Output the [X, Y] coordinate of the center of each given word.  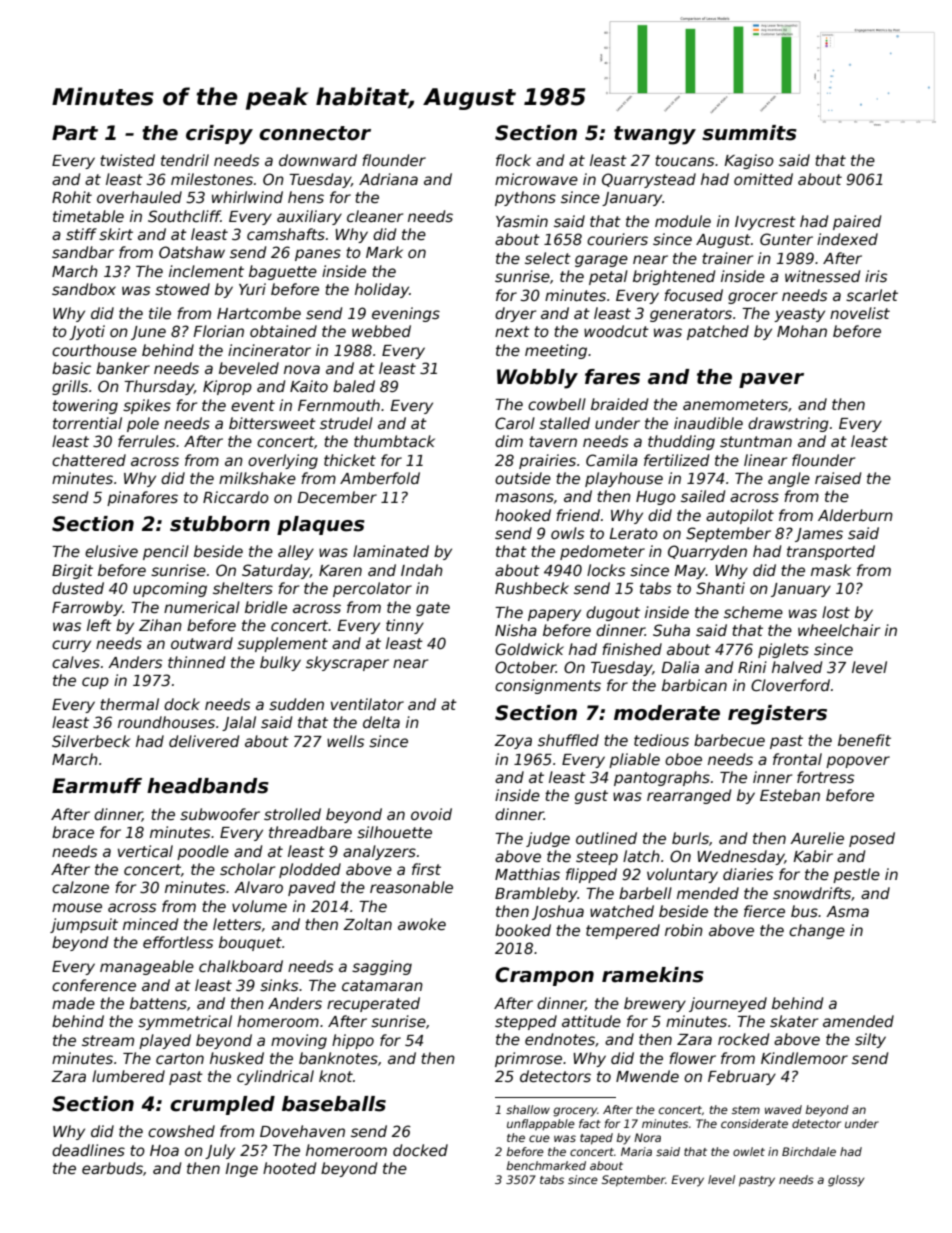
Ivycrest [765, 223]
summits [749, 133]
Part [75, 133]
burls [690, 838]
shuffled [568, 740]
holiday [382, 290]
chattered [89, 460]
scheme [753, 612]
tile [160, 313]
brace [73, 832]
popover [858, 762]
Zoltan [367, 924]
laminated [391, 551]
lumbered [128, 1076]
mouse [77, 907]
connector [315, 133]
